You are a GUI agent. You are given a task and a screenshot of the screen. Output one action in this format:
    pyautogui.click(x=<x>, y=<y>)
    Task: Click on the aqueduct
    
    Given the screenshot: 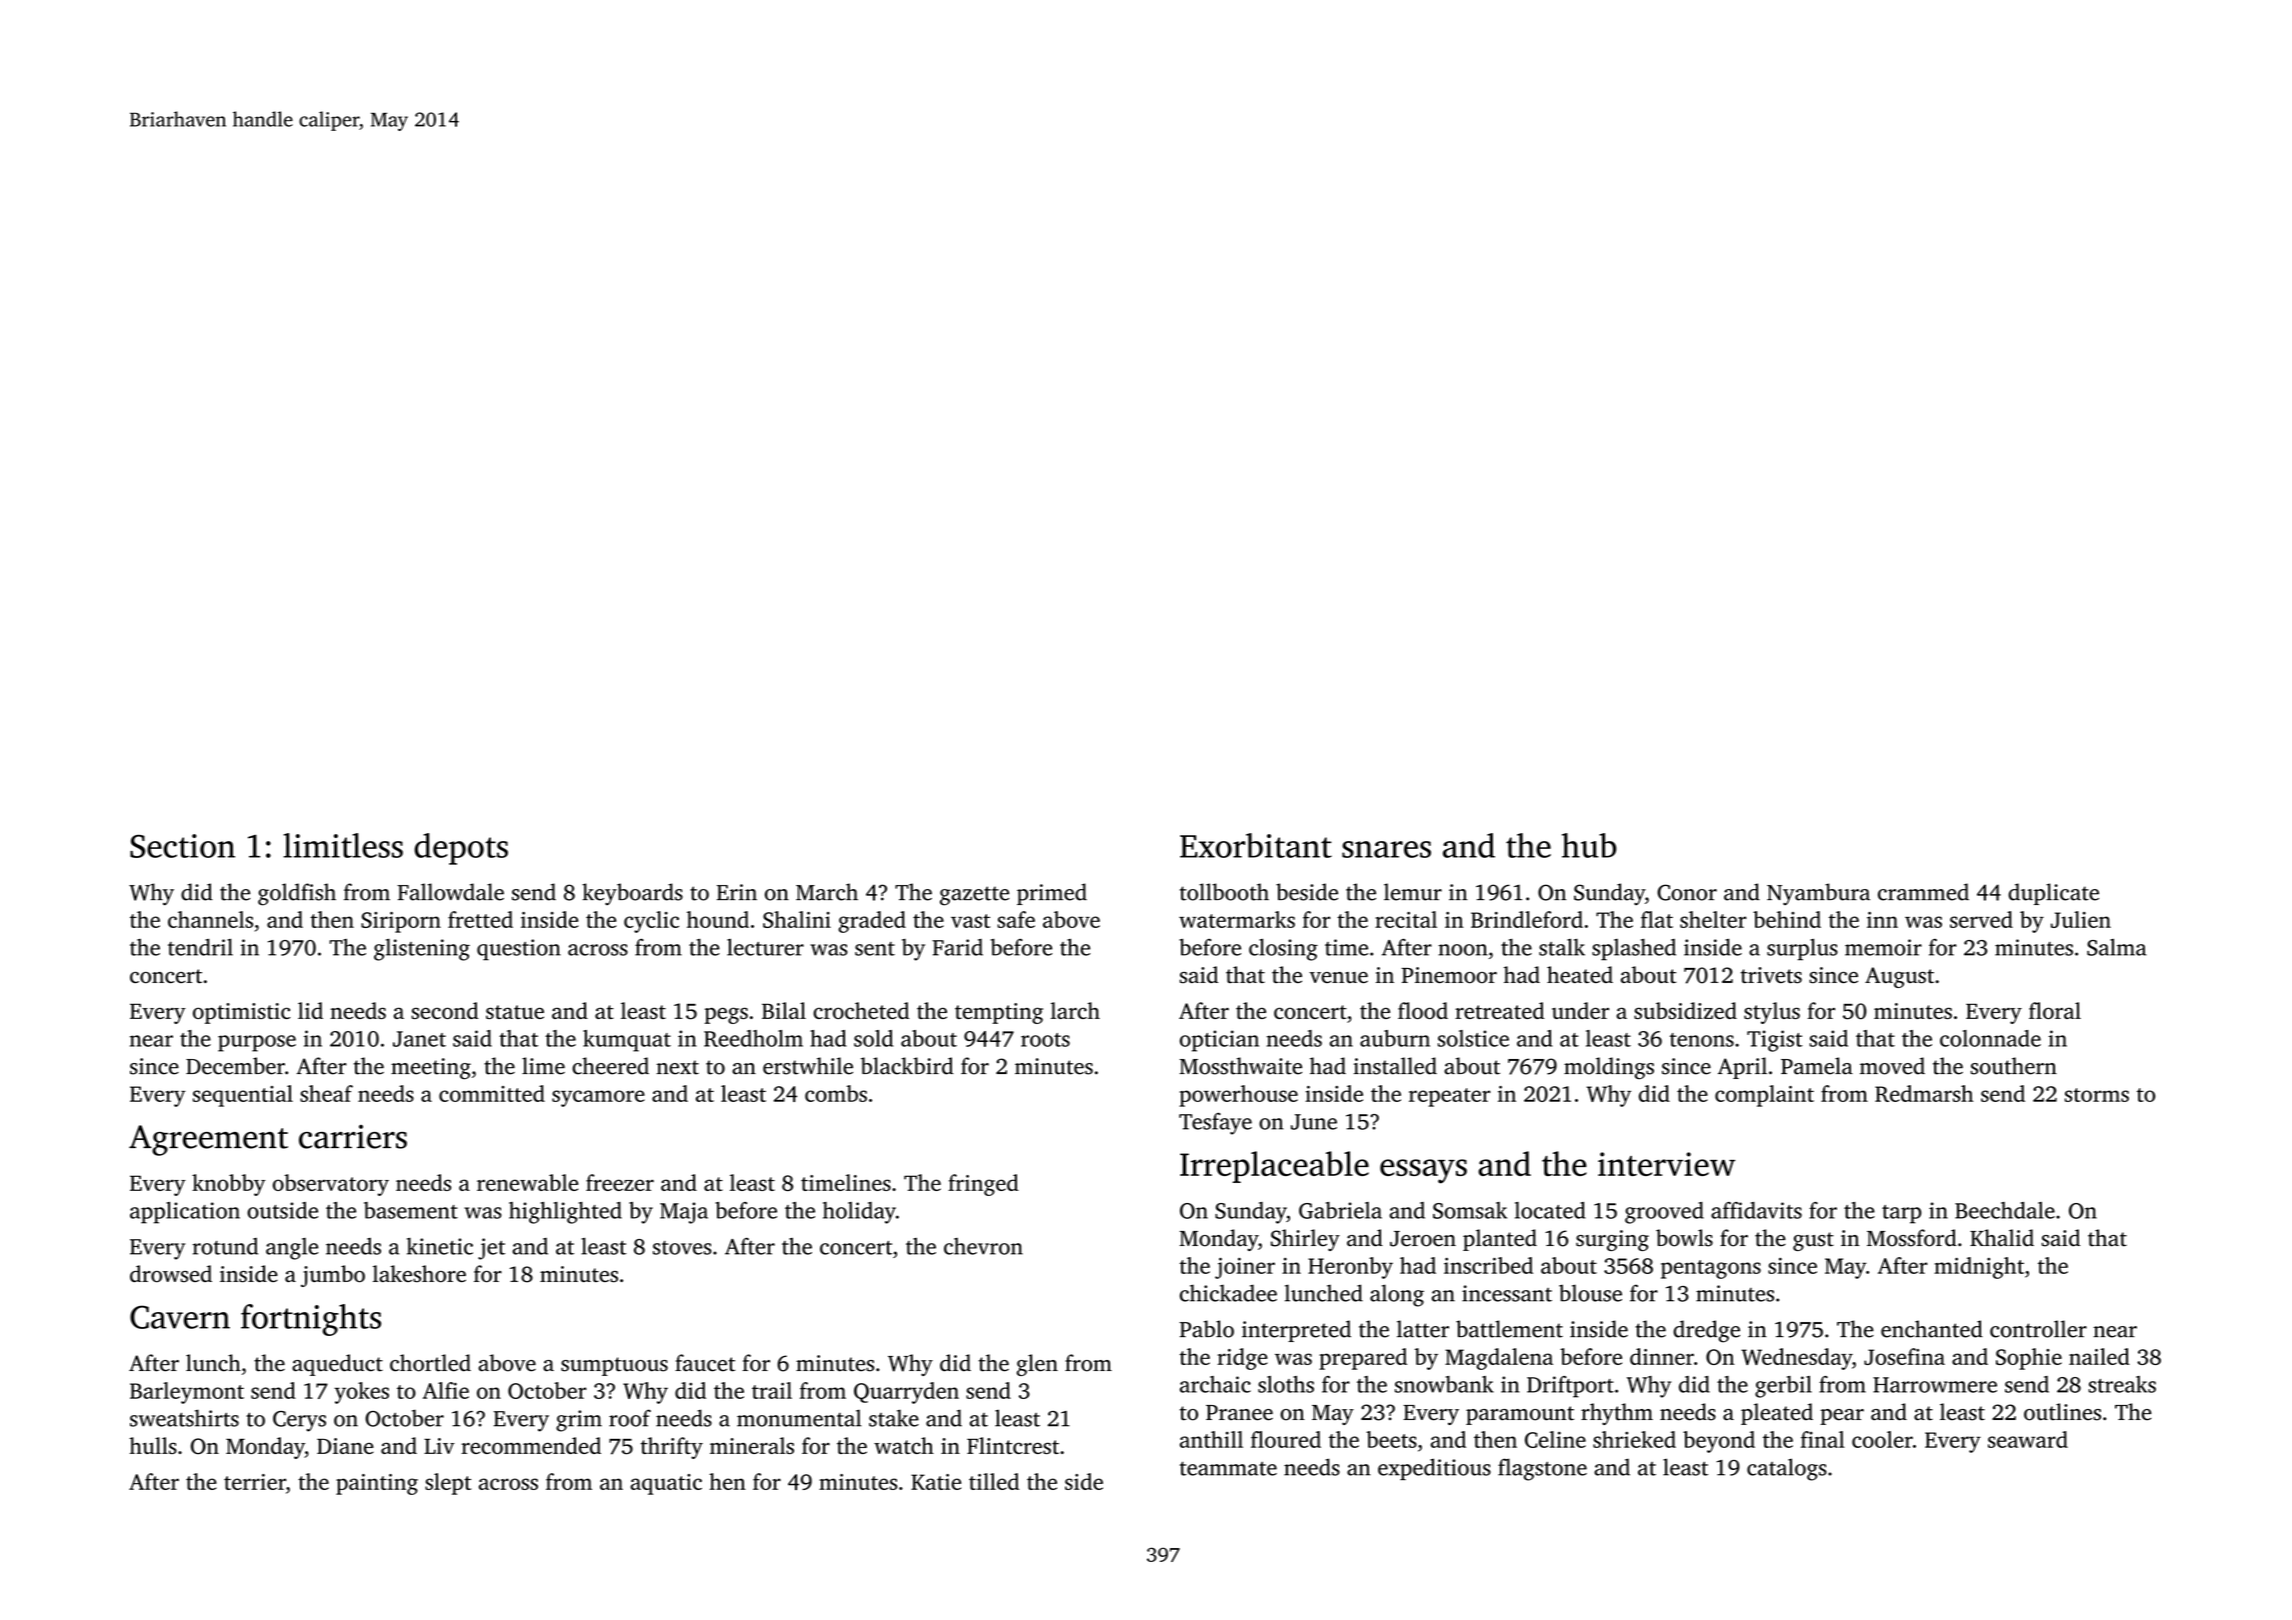 What is the action you would take?
    pyautogui.click(x=337, y=1365)
